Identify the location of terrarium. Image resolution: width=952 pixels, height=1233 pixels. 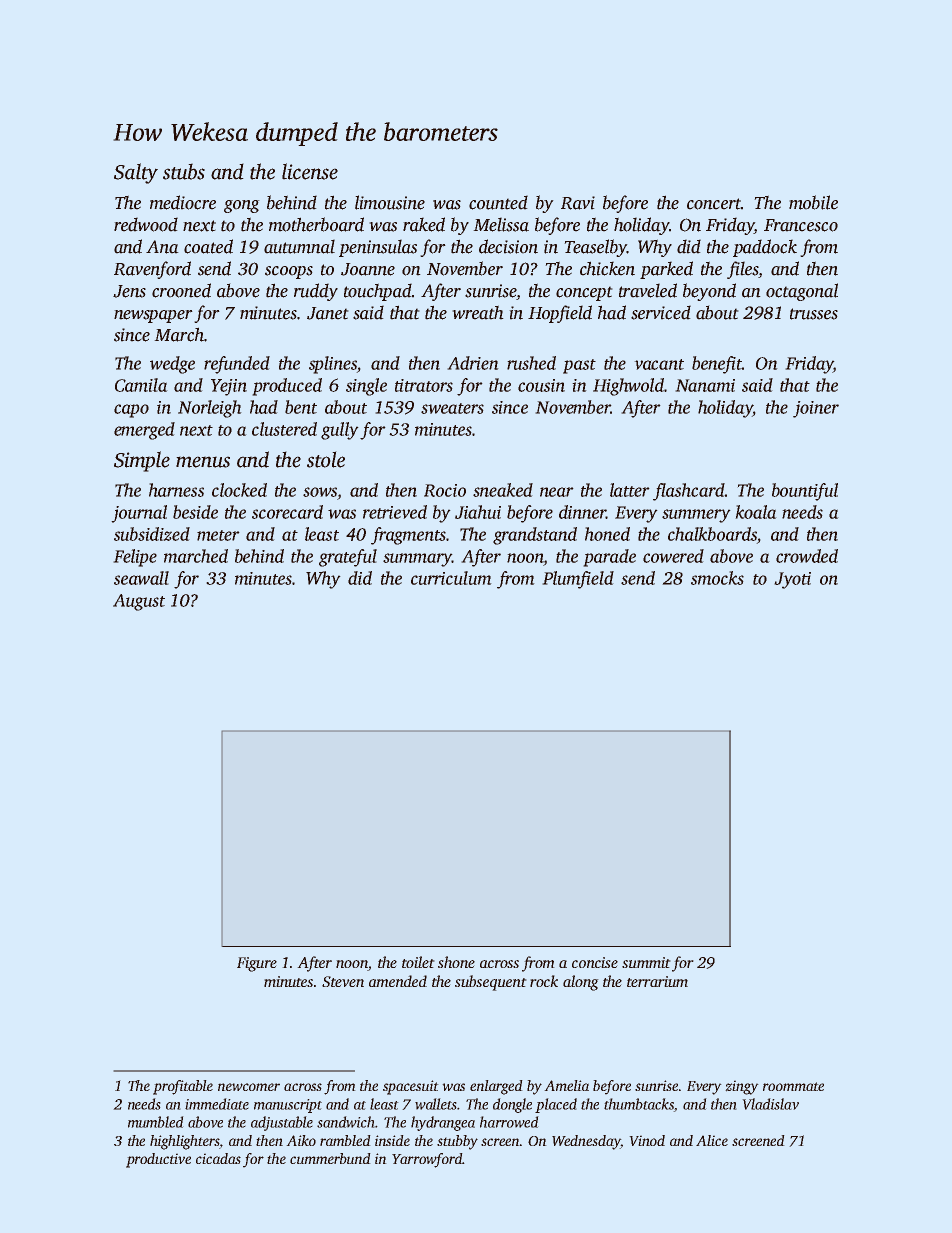
(657, 981).
